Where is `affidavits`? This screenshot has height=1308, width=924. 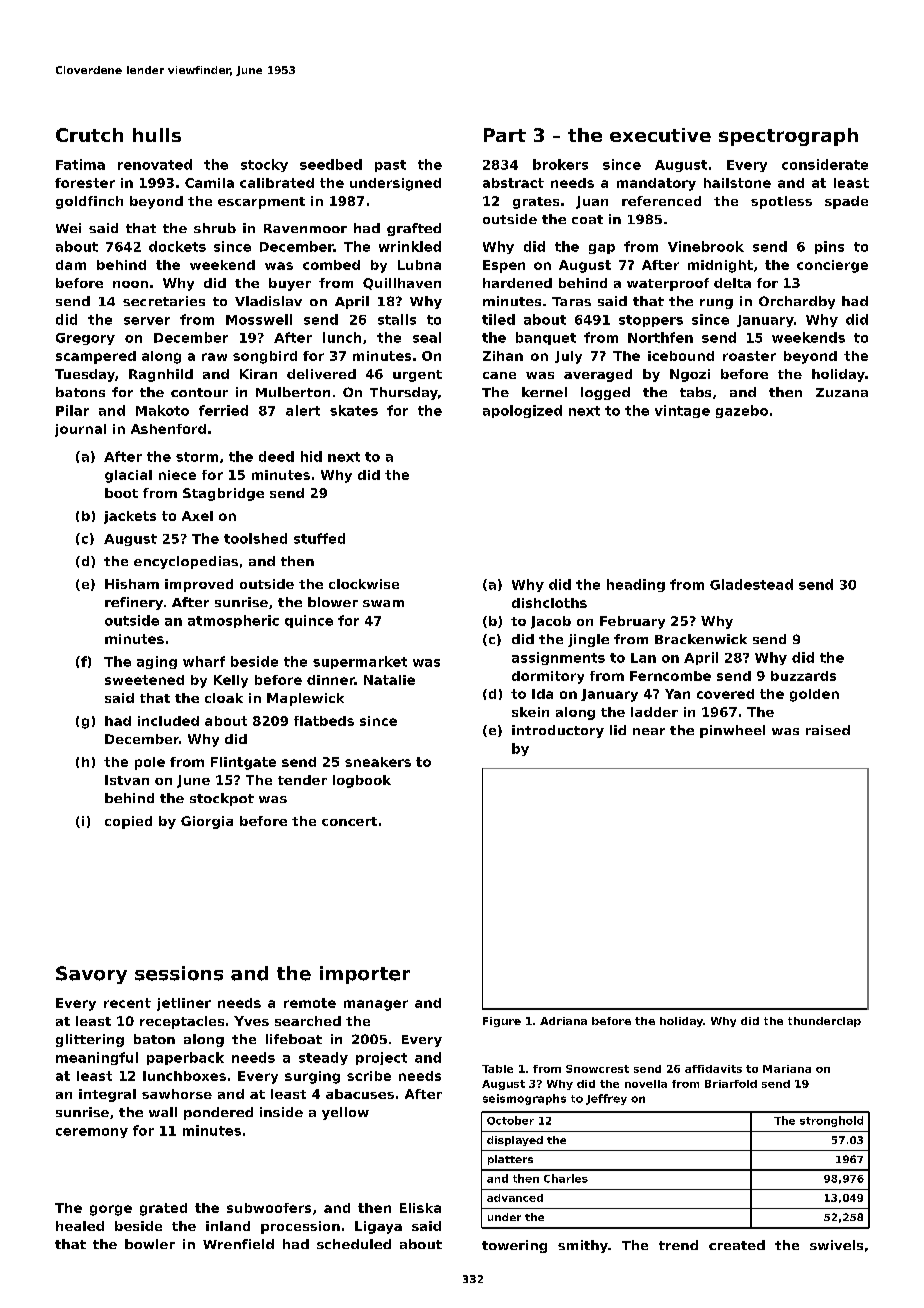
affidavits is located at coordinates (713, 1069).
